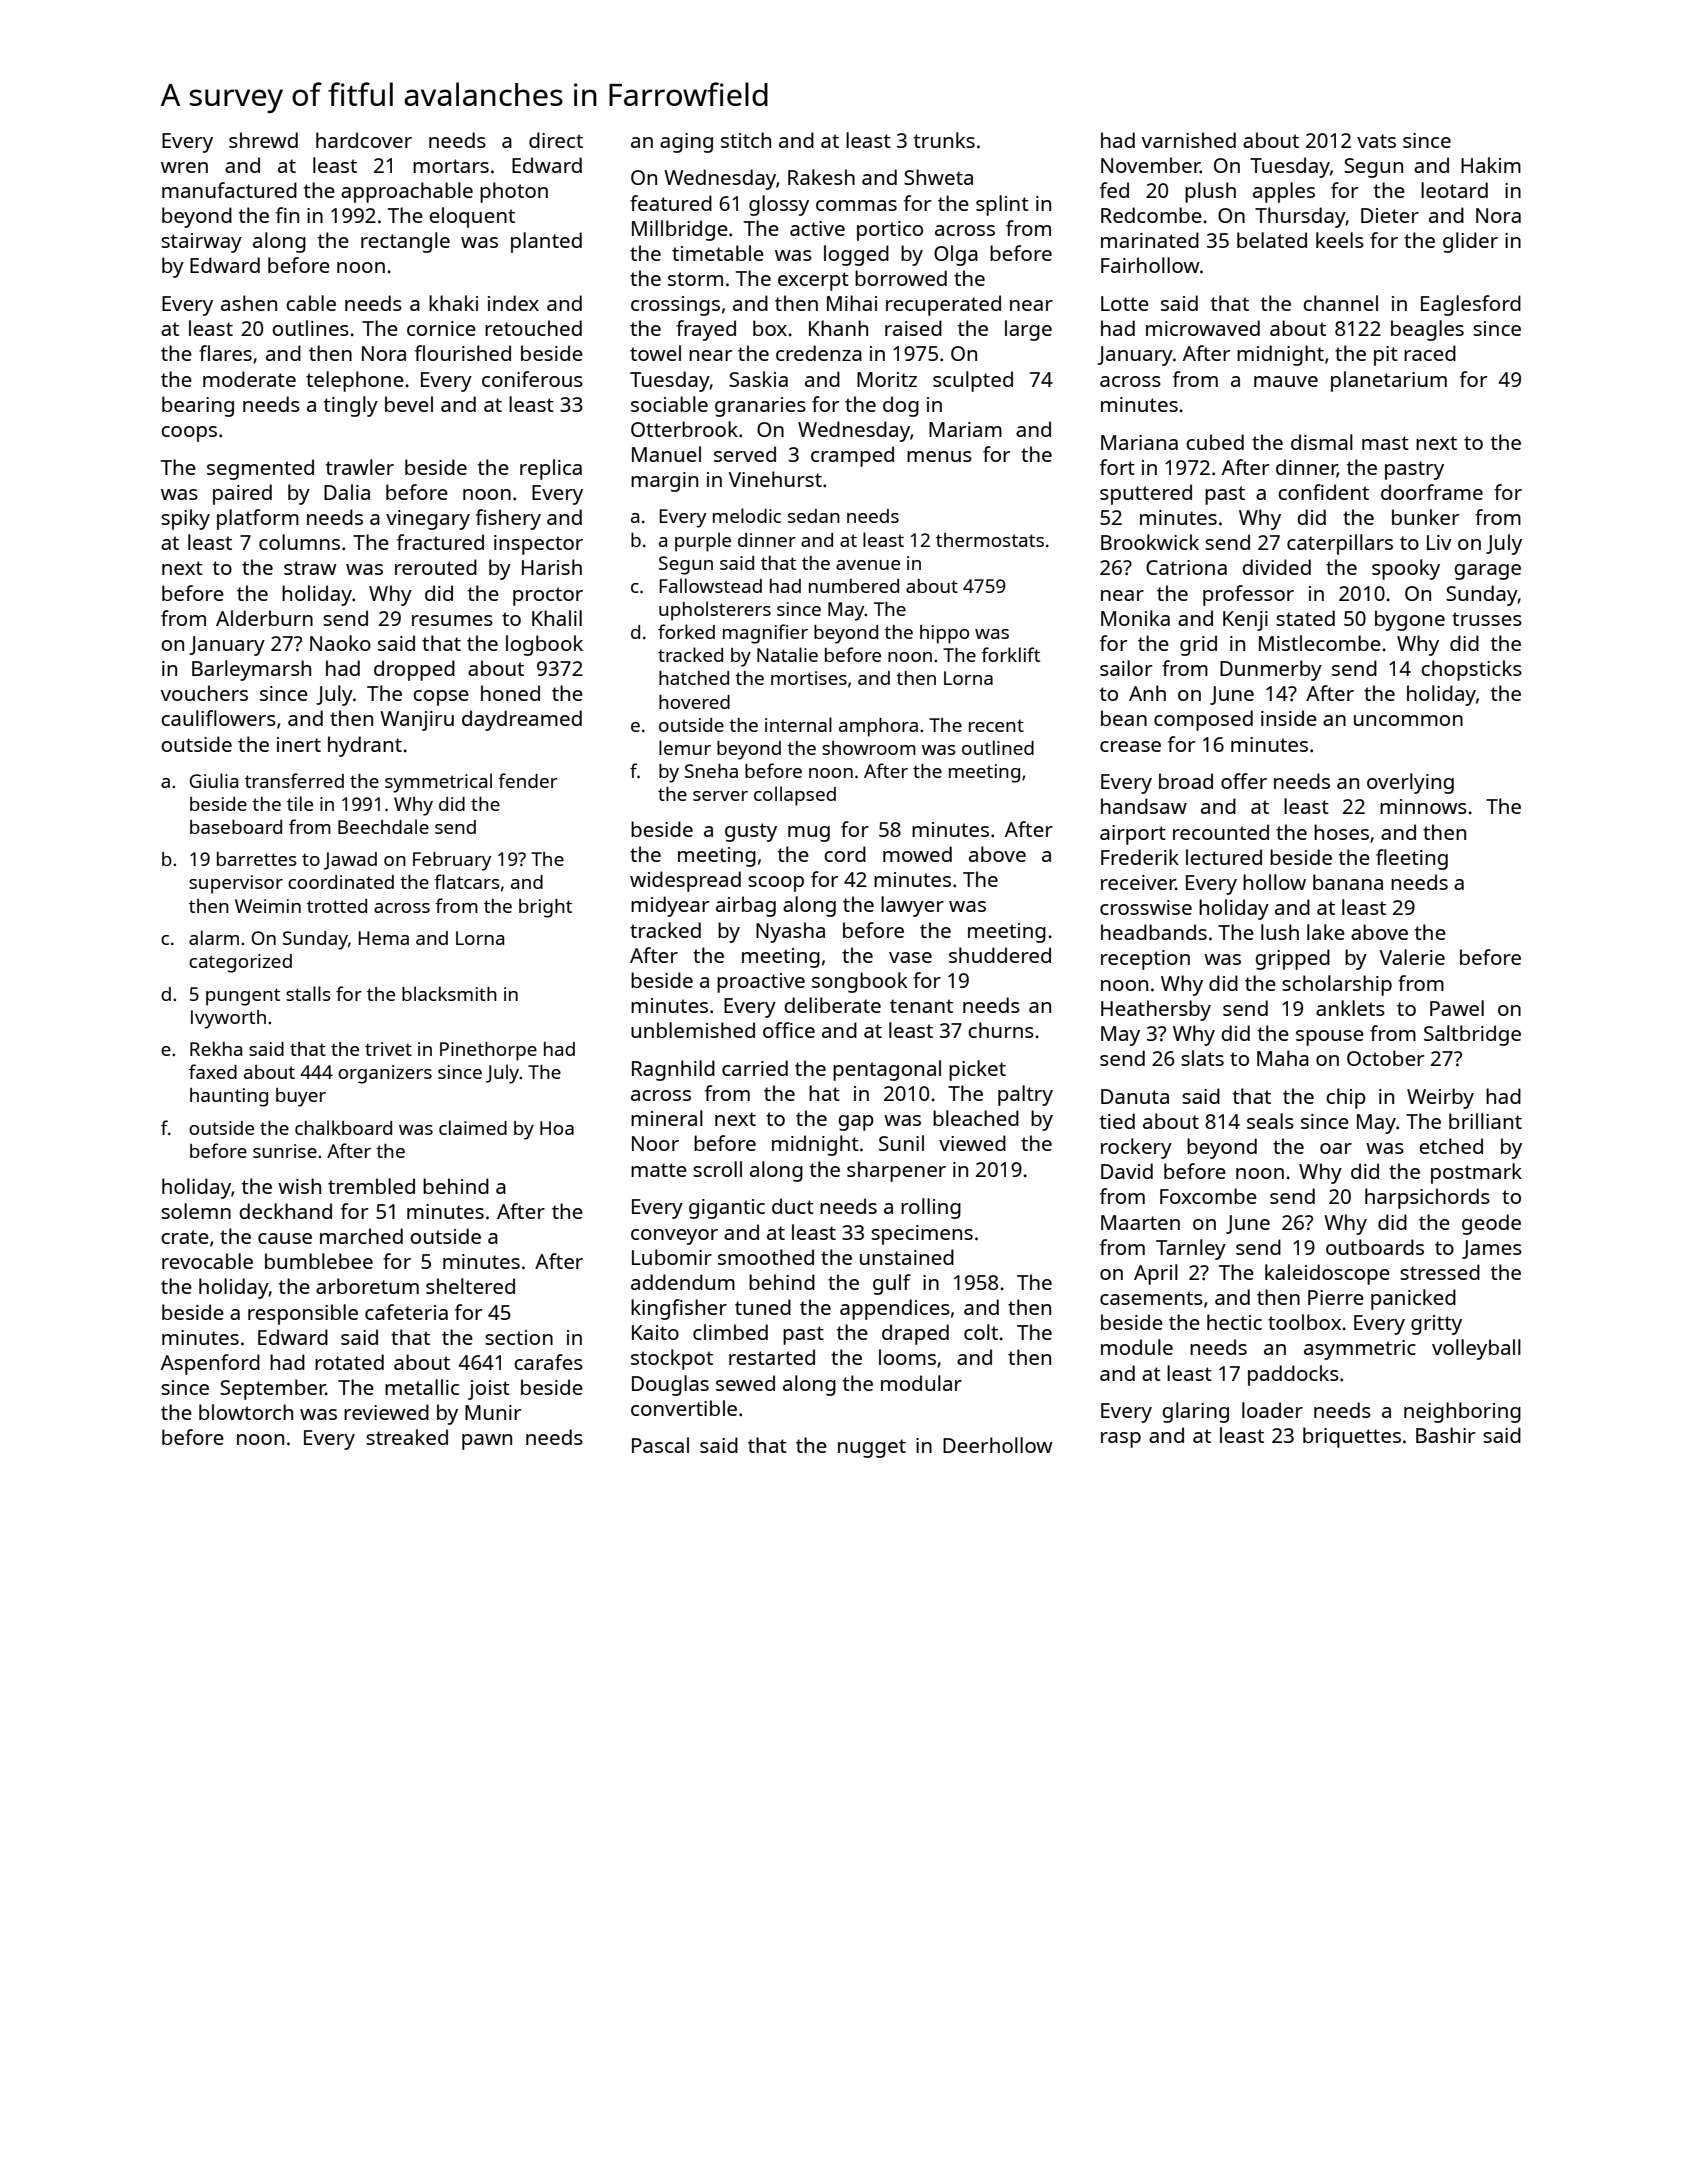 The width and height of the screenshot is (1683, 2178). Describe the element at coordinates (765, 634) in the screenshot. I see `magnifier` at that location.
